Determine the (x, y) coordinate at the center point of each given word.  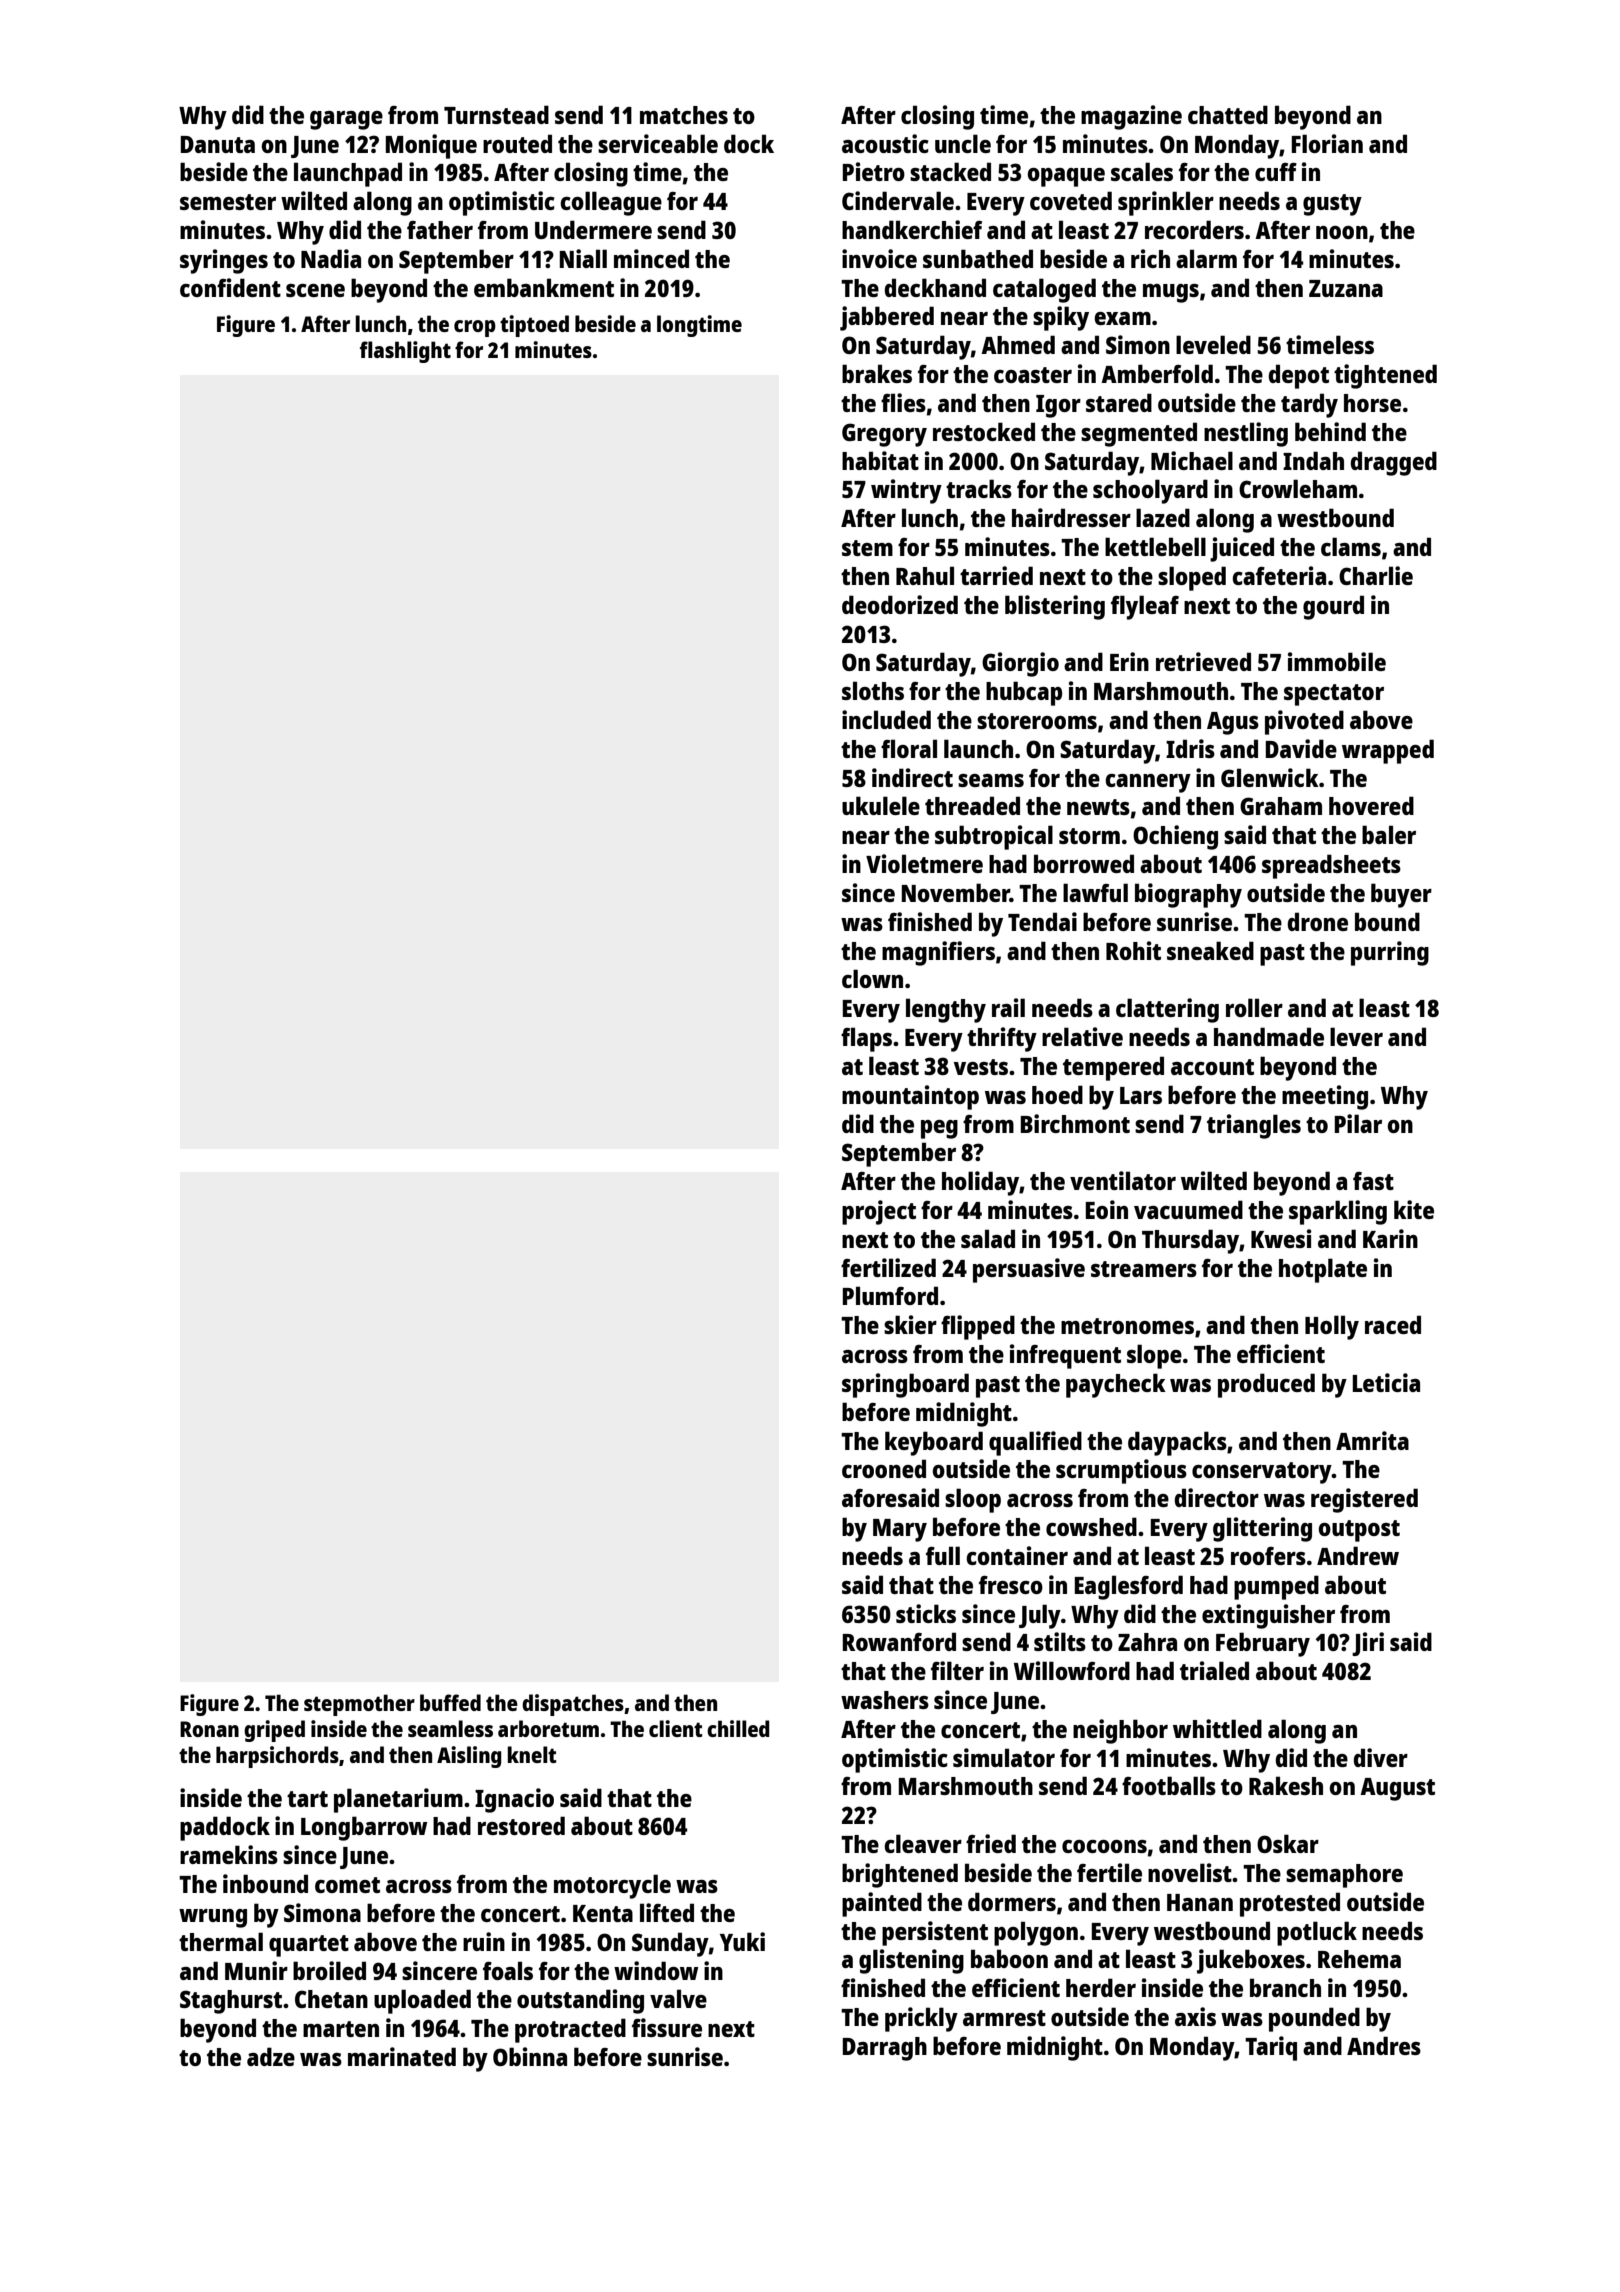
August (1397, 1789)
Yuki (742, 1941)
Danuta (217, 144)
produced (1266, 1385)
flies (903, 402)
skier (910, 1324)
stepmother (359, 1705)
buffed (450, 1702)
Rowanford (899, 1641)
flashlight (405, 352)
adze (271, 2056)
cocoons (1104, 1846)
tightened (1385, 376)
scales (1142, 171)
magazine (1131, 117)
